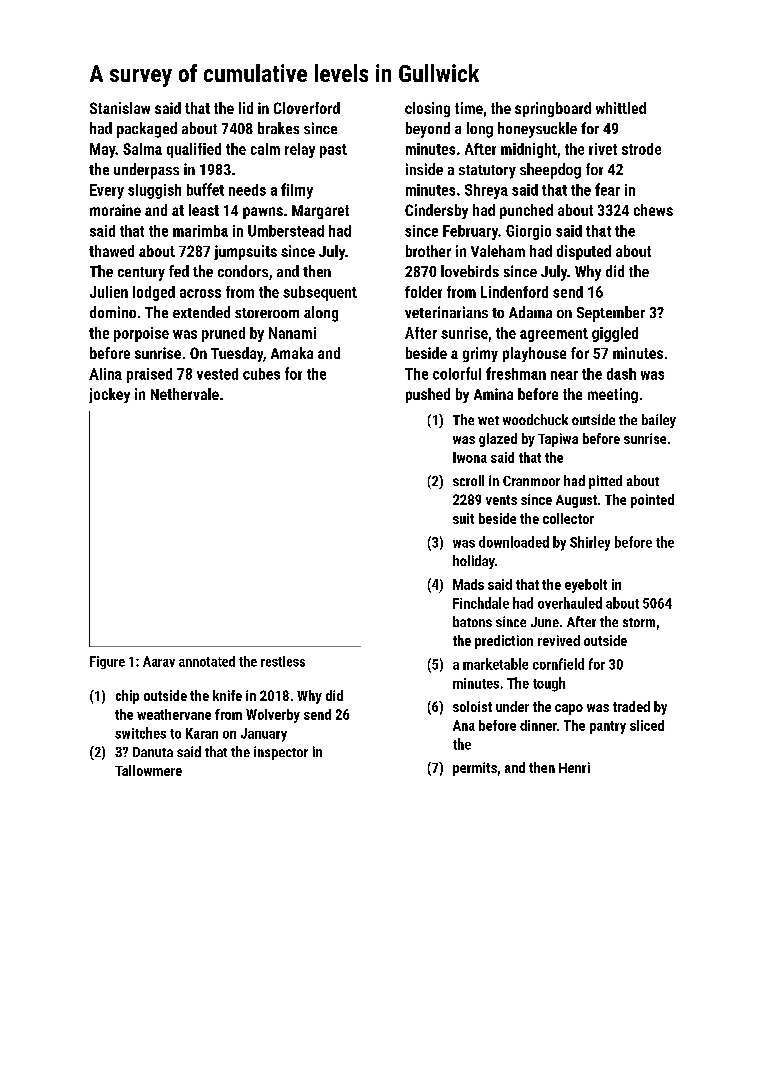  What do you see at coordinates (603, 149) in the document?
I see `rivet` at bounding box center [603, 149].
